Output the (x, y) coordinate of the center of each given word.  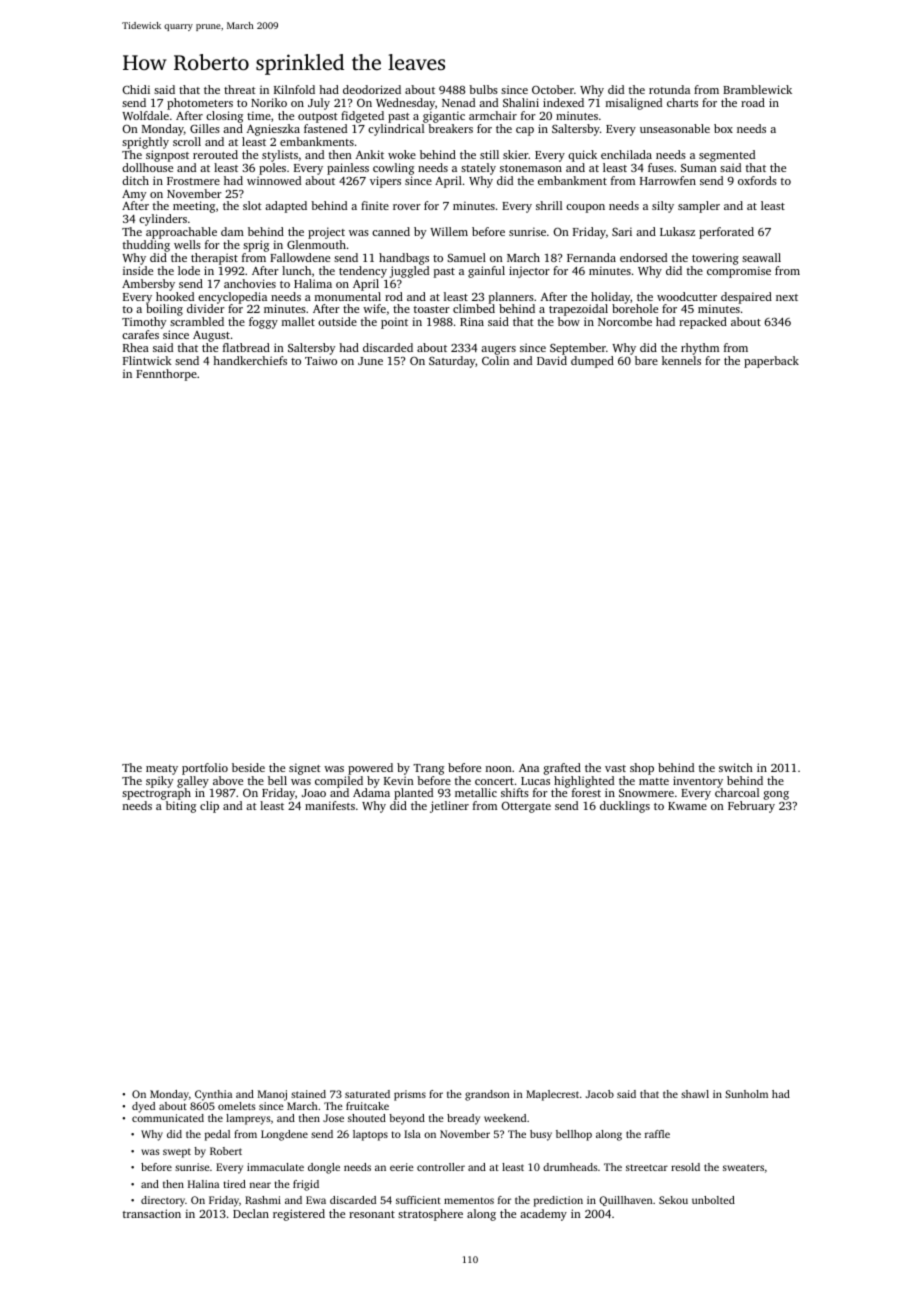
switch (736, 767)
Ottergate (526, 807)
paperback (771, 362)
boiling (164, 310)
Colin (495, 360)
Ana (529, 768)
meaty (162, 770)
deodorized (372, 89)
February (751, 807)
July (319, 104)
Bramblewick (757, 89)
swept (177, 1153)
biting (181, 807)
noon (499, 769)
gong (776, 795)
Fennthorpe (166, 375)
